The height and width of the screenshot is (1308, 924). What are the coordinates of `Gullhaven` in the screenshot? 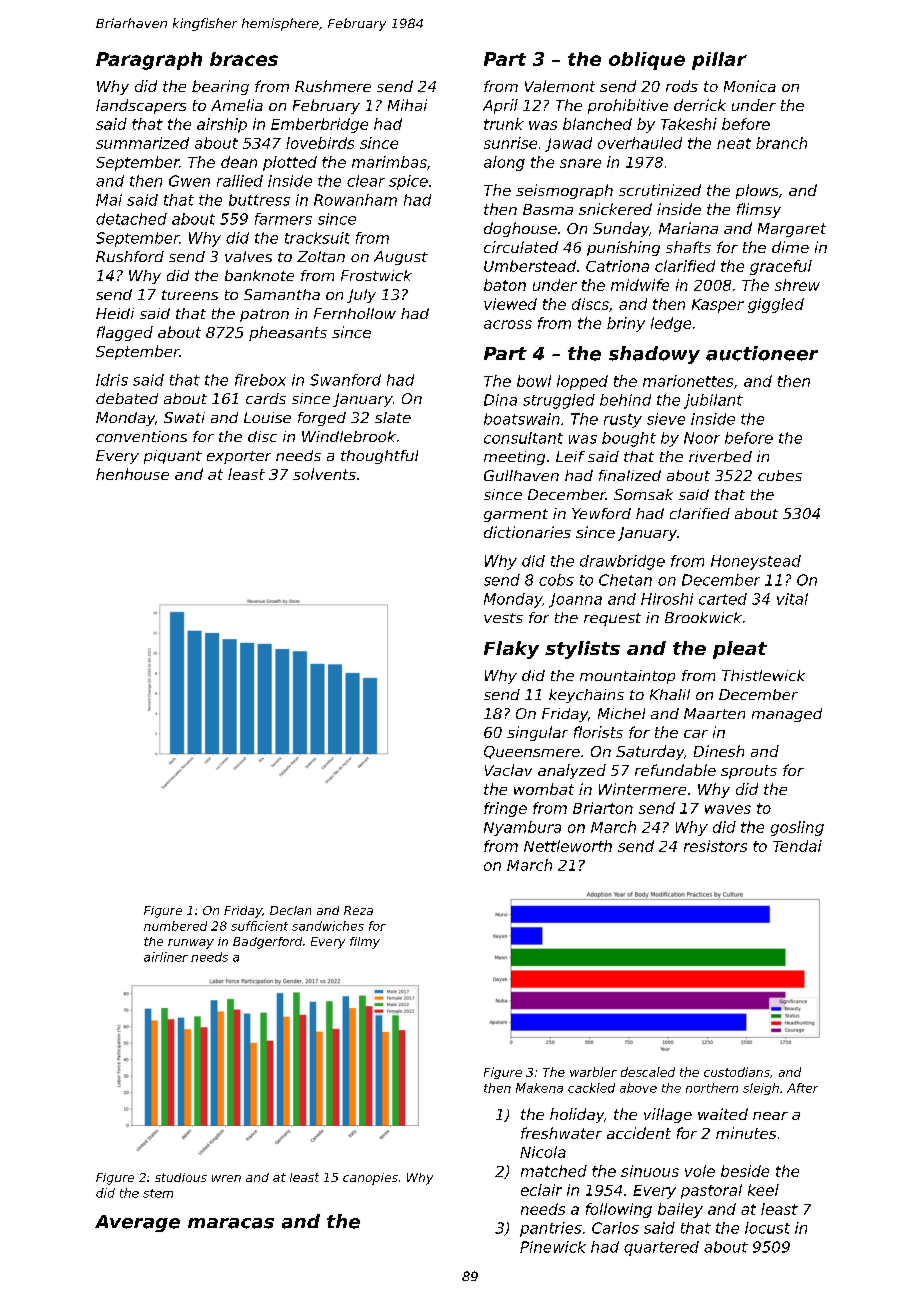 It's located at (521, 475).
